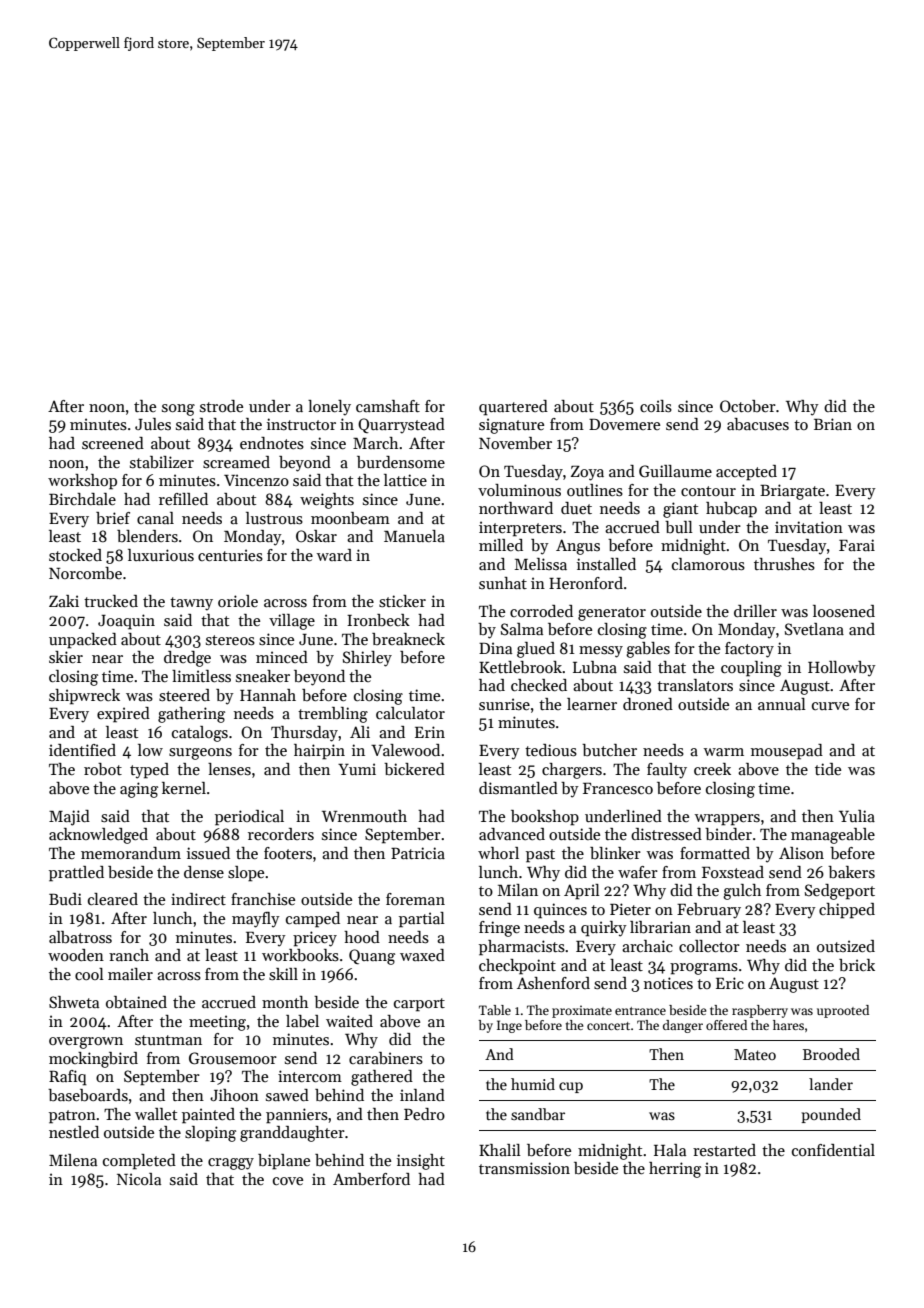 Image resolution: width=924 pixels, height=1308 pixels. Describe the element at coordinates (229, 769) in the image. I see `lenses` at that location.
